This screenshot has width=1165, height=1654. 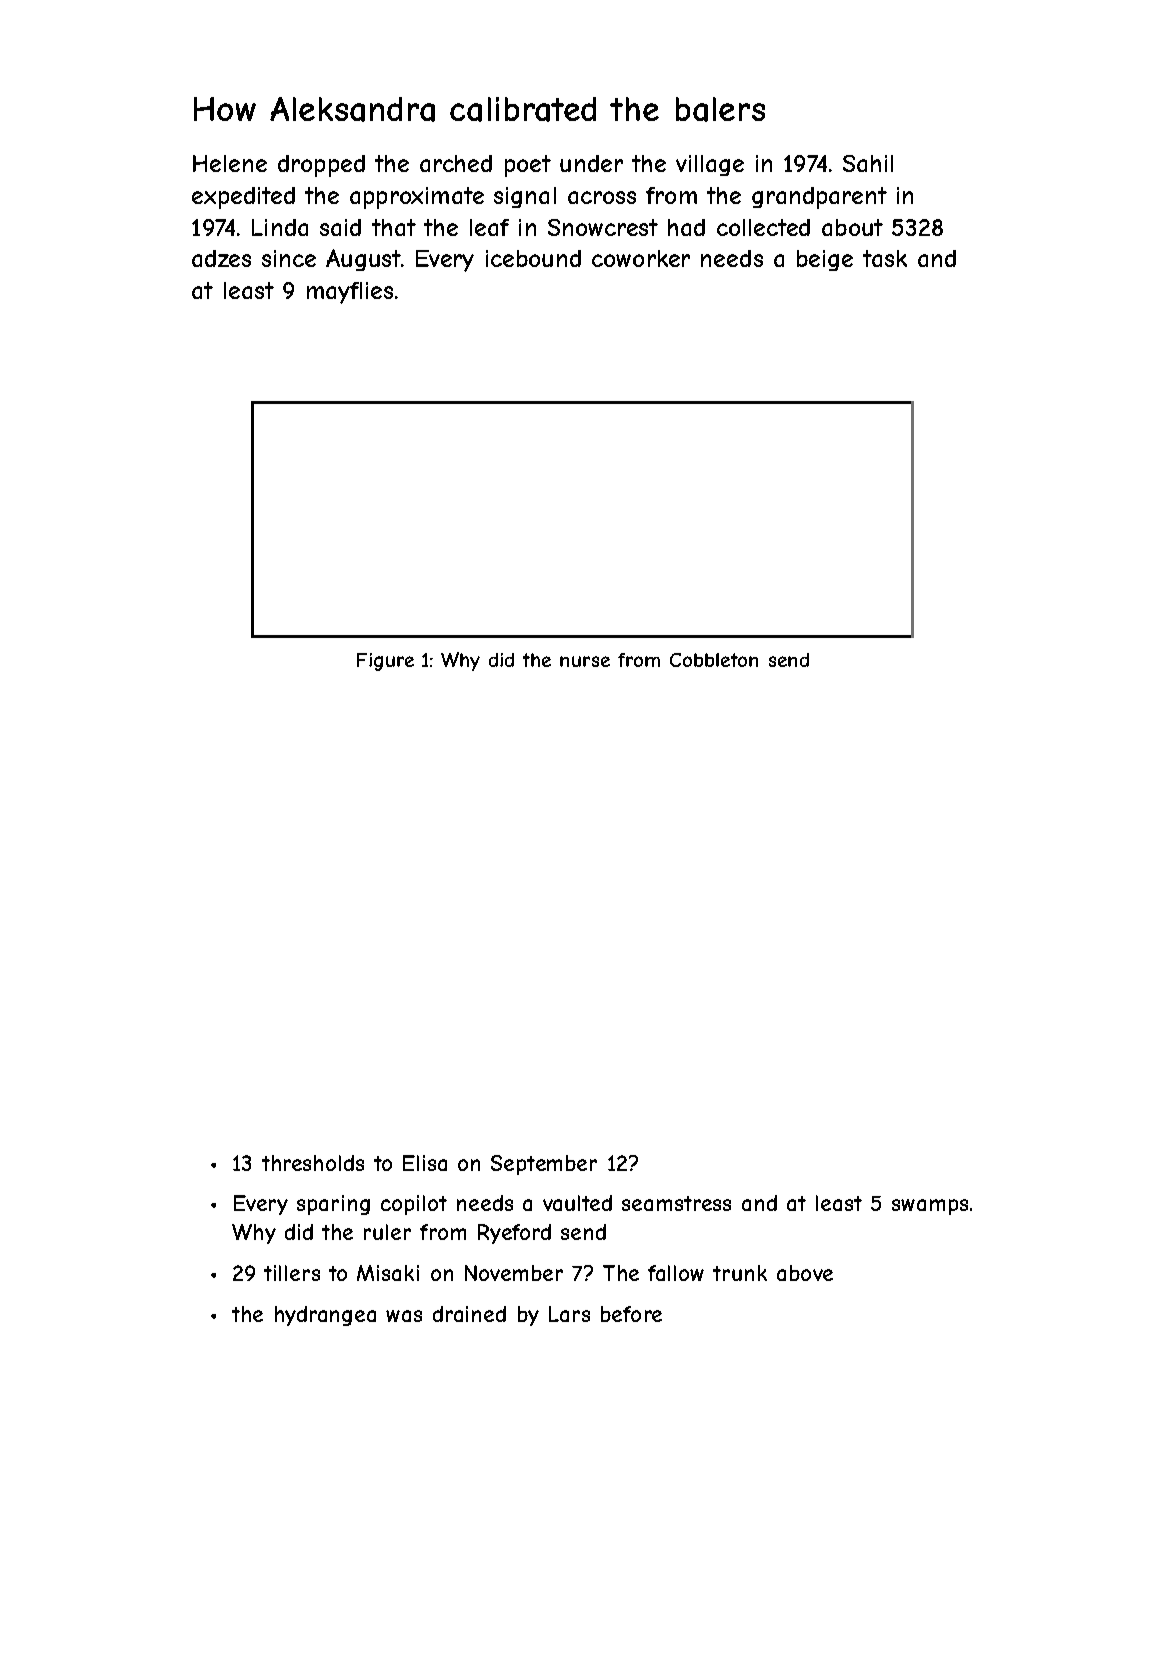 I want to click on thresholds, so click(x=313, y=1163).
